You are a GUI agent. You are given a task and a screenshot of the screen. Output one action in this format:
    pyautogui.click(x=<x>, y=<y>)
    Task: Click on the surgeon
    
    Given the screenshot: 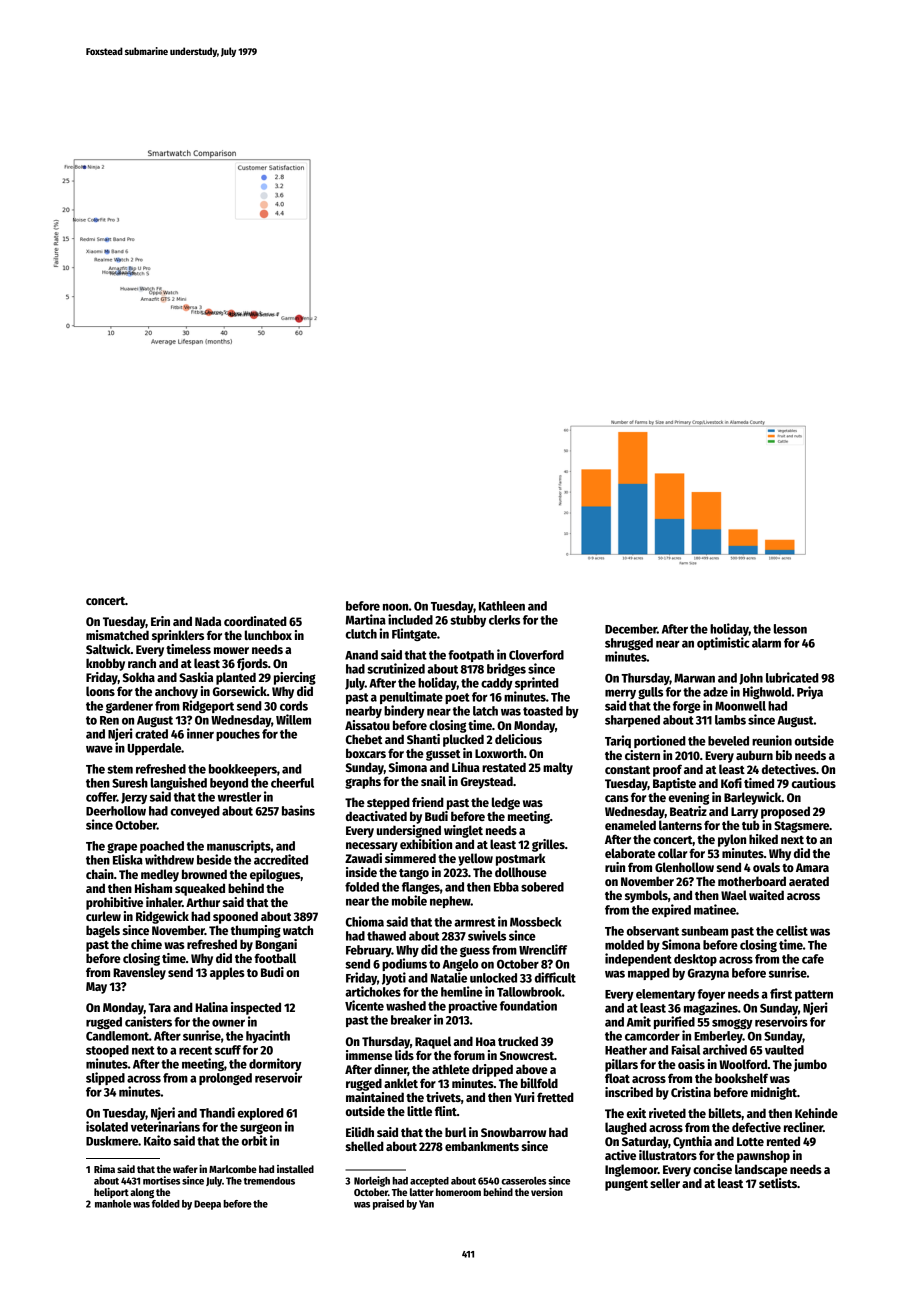 What is the action you would take?
    pyautogui.click(x=261, y=1129)
